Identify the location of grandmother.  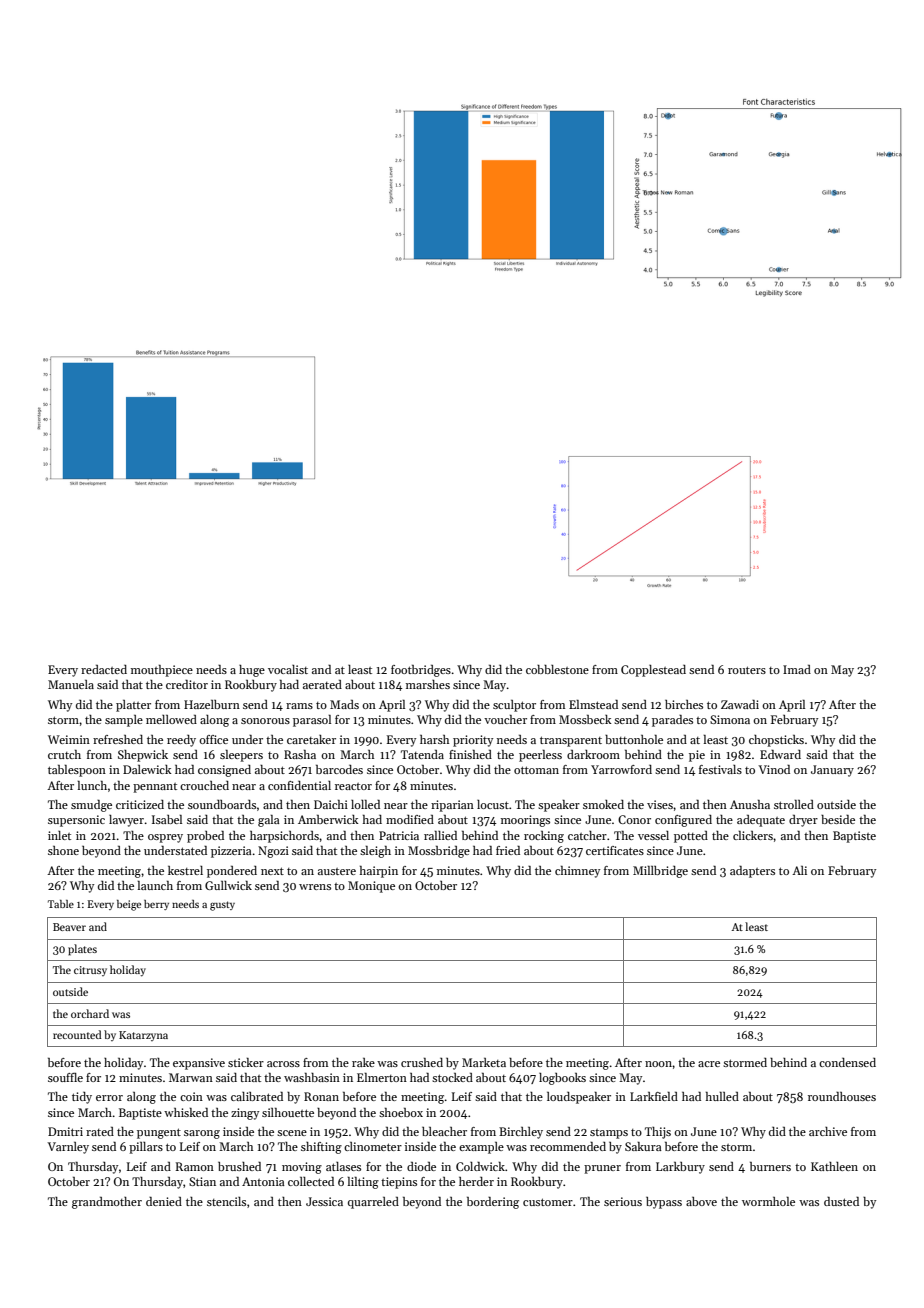
(107, 1203).
